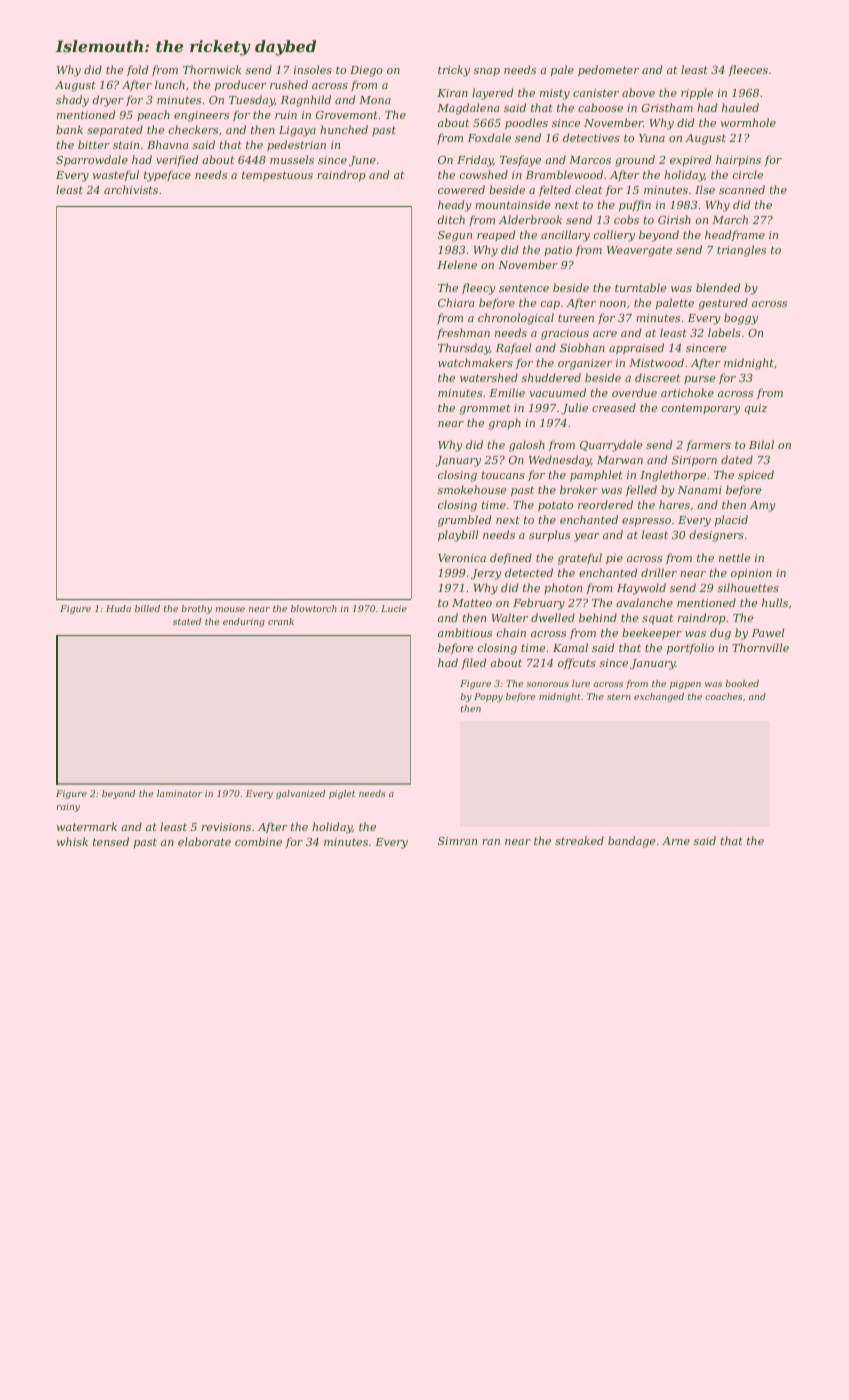  What do you see at coordinates (147, 608) in the document?
I see `billed` at bounding box center [147, 608].
